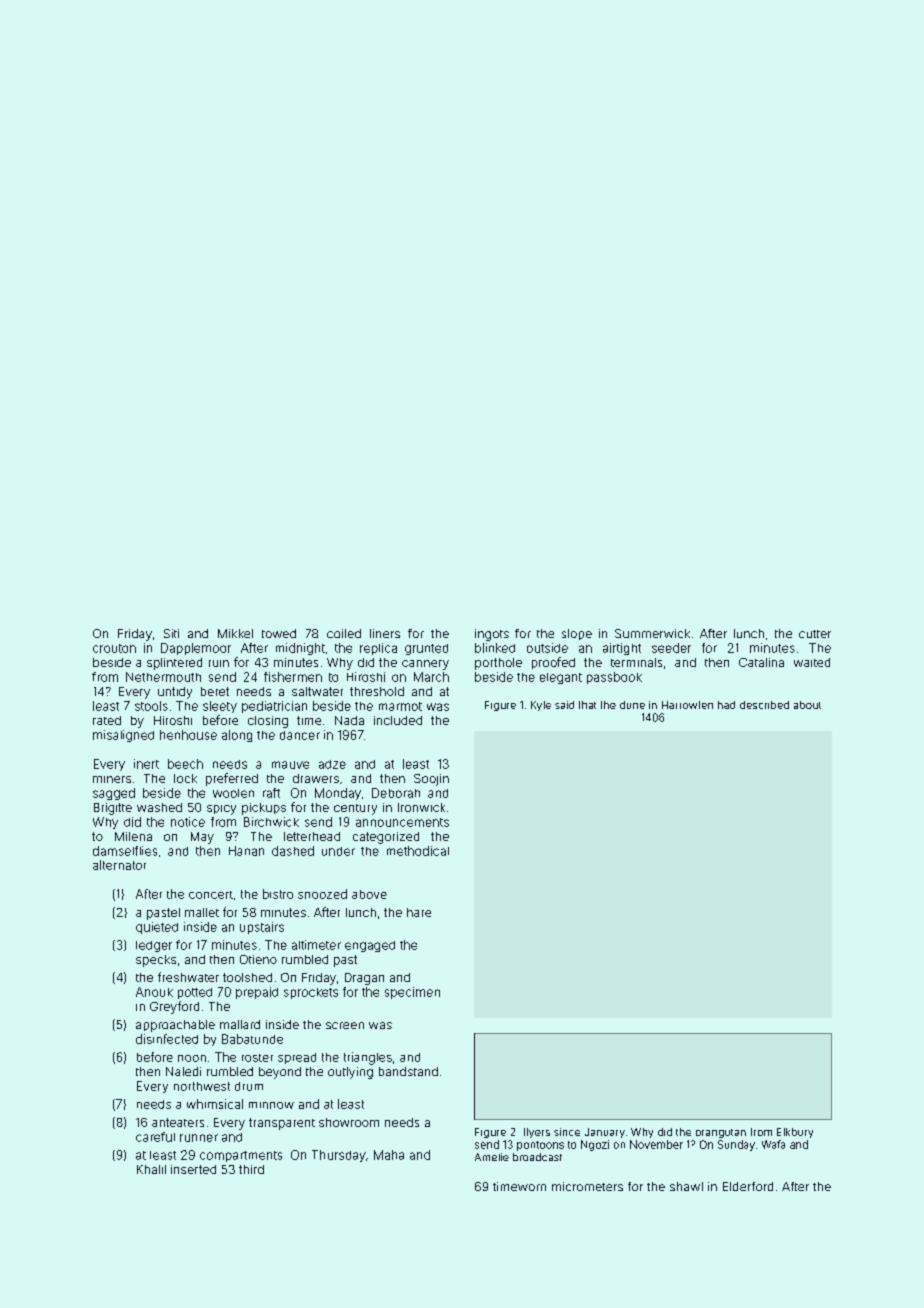 This image has height=1308, width=924. Describe the element at coordinates (237, 736) in the image. I see `along` at that location.
